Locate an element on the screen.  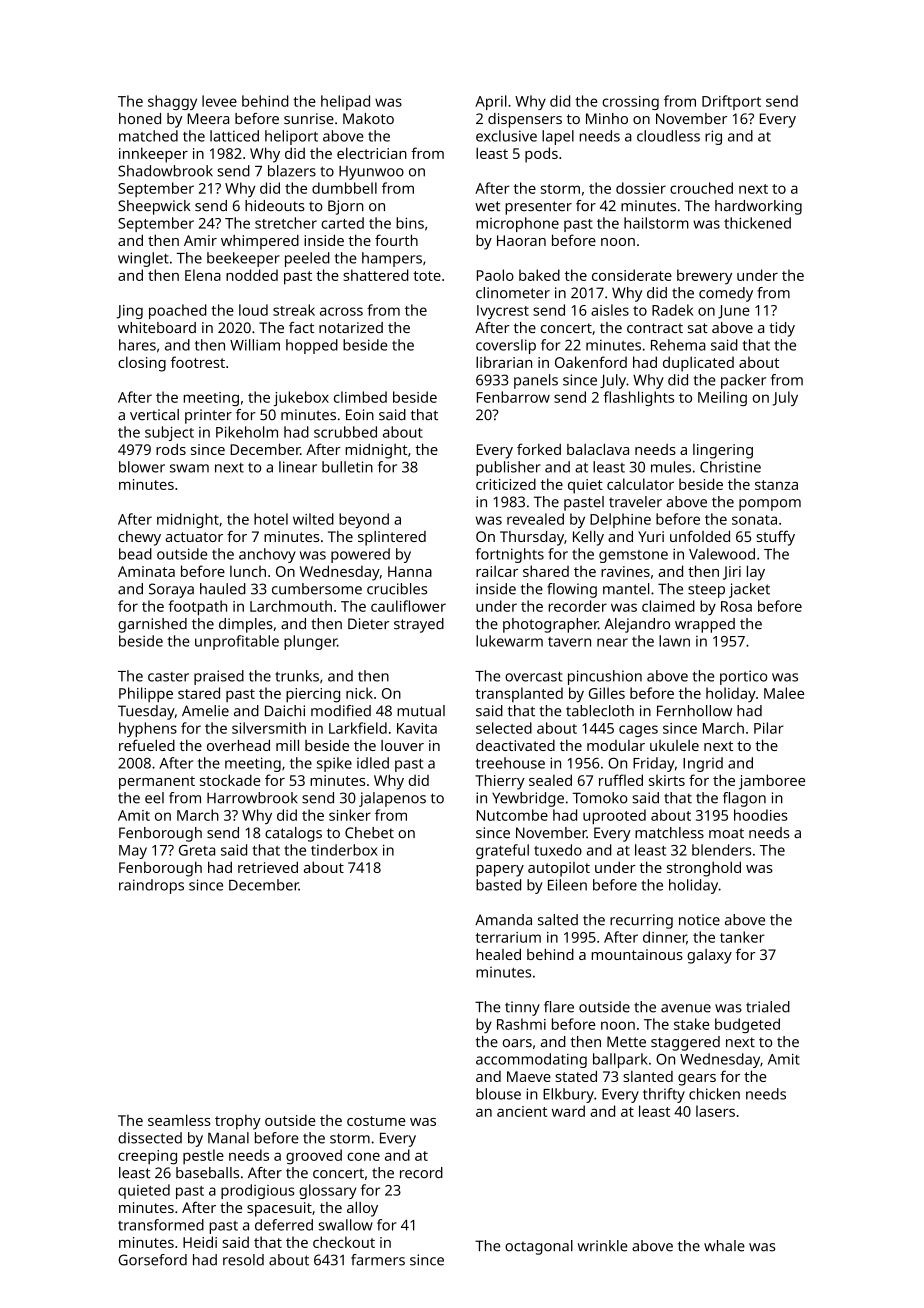
climbed is located at coordinates (360, 397).
